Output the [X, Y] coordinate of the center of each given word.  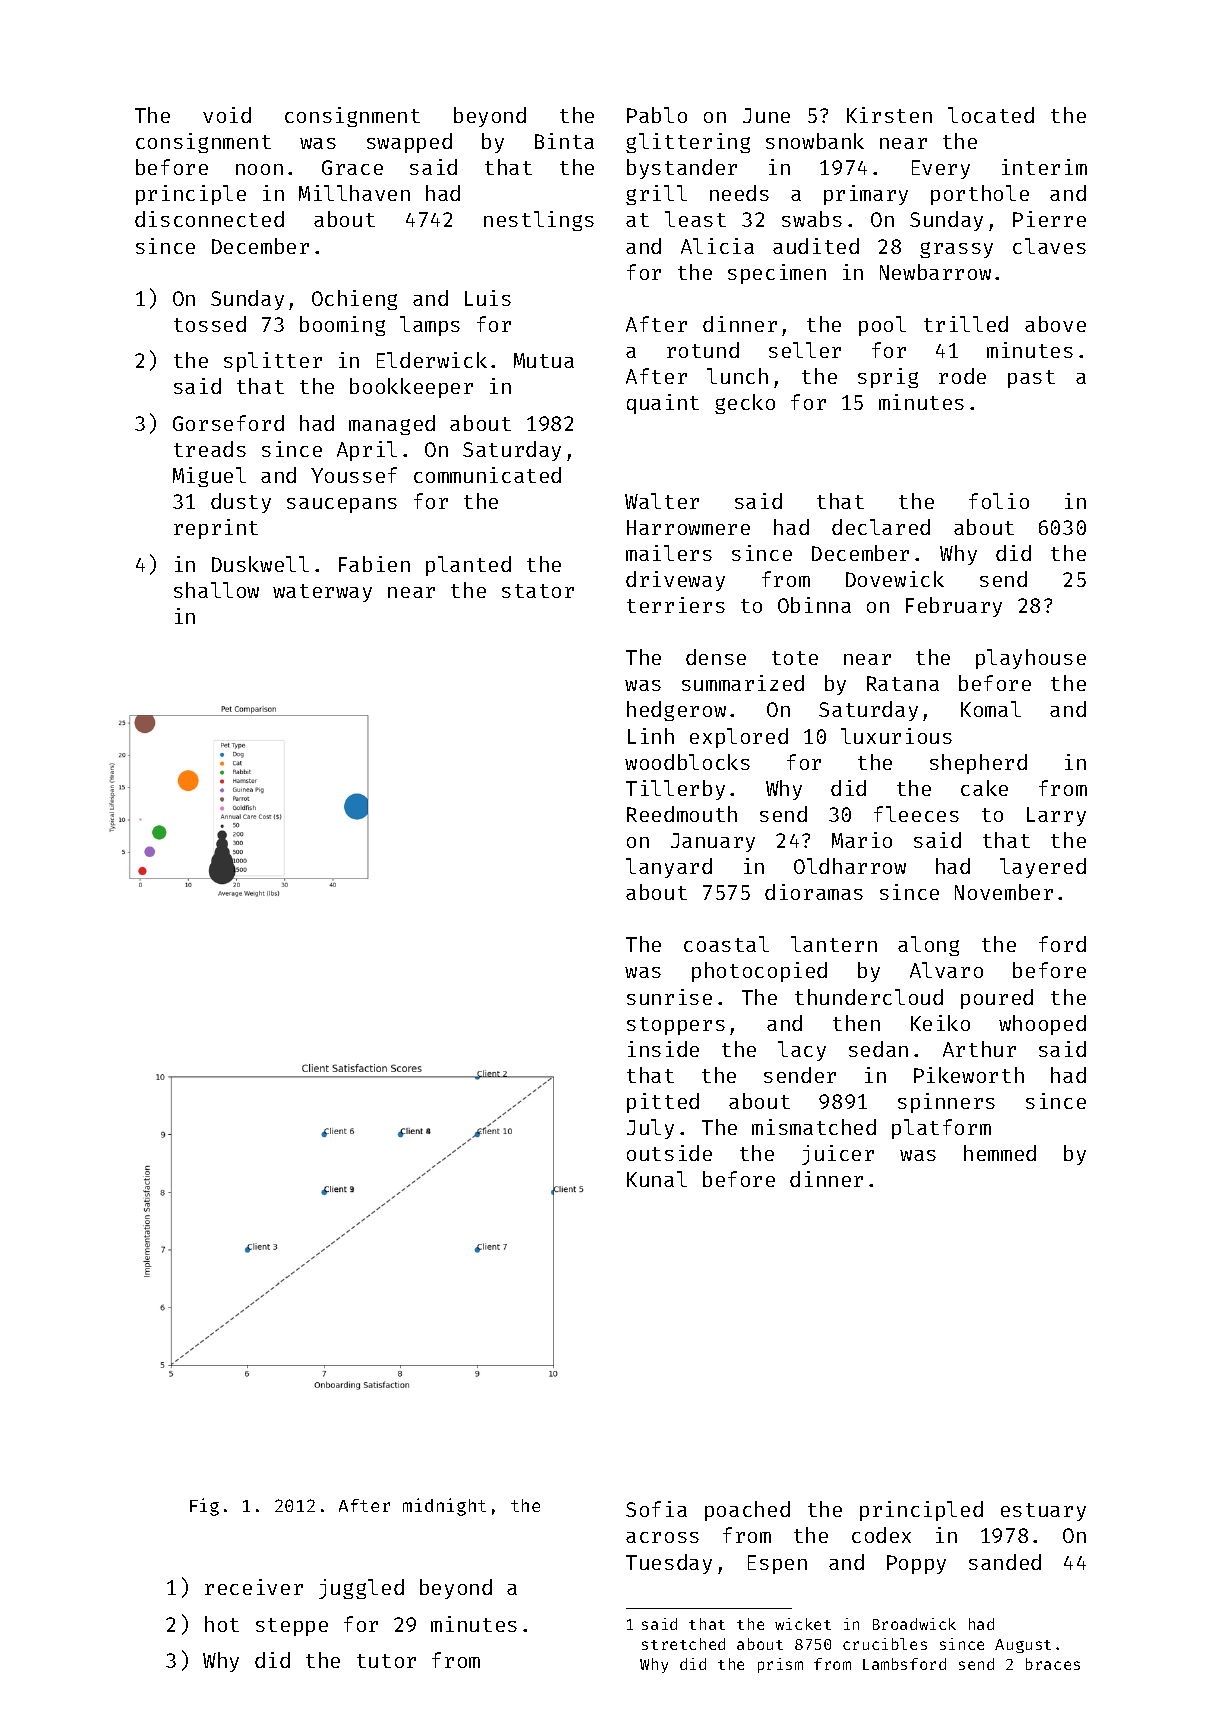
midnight [444, 1507]
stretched [683, 1644]
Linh [651, 736]
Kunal [657, 1179]
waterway [322, 593]
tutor [386, 1661]
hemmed [1000, 1153]
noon [259, 169]
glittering [688, 143]
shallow [216, 590]
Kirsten [889, 115]
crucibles [885, 1644]
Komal [991, 709]
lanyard [669, 868]
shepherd [978, 764]
